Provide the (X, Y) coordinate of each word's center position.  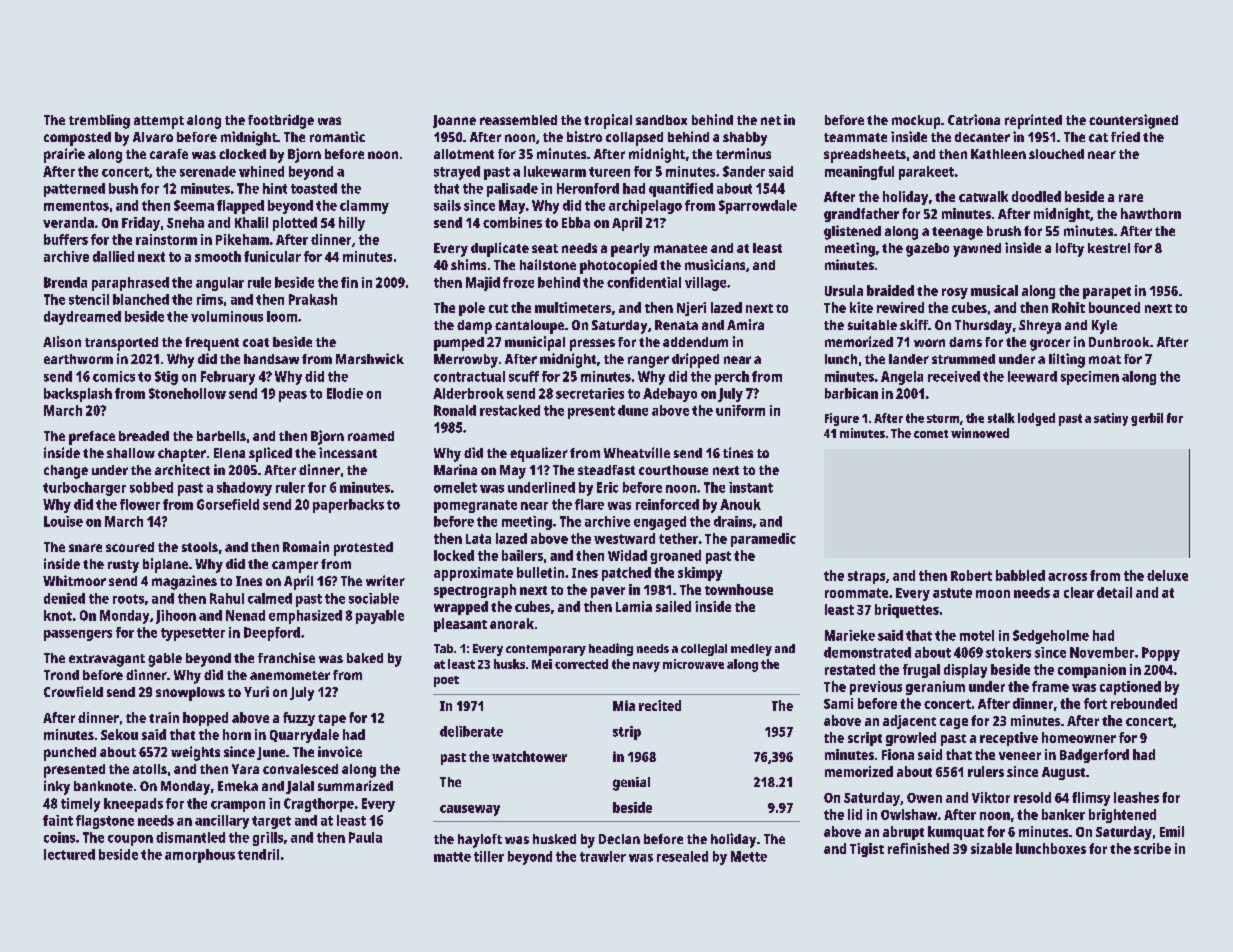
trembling (99, 121)
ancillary (222, 822)
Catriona (974, 119)
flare (589, 504)
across (1067, 577)
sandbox (661, 120)
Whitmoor (74, 580)
